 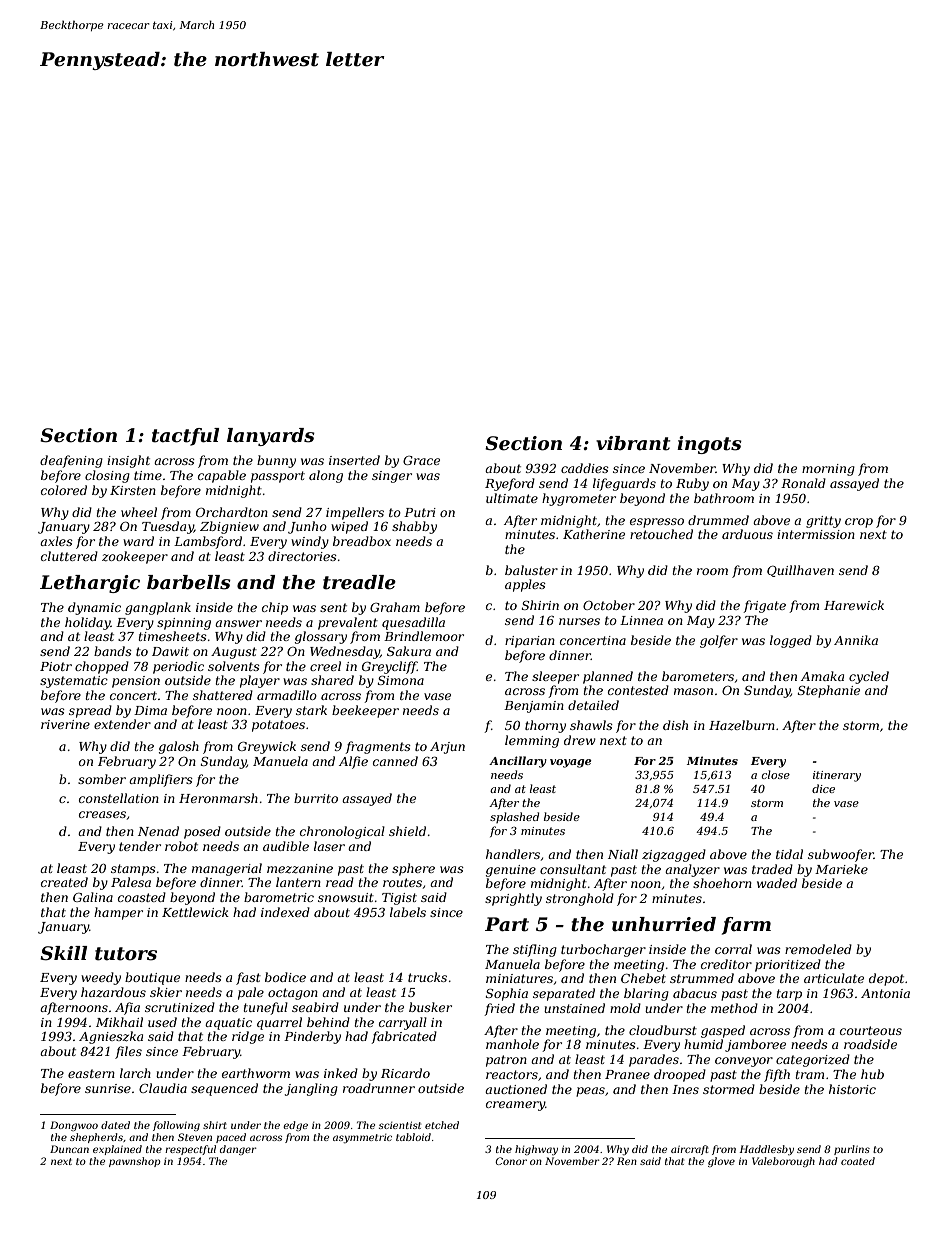 I want to click on Zbigniew, so click(x=229, y=527).
